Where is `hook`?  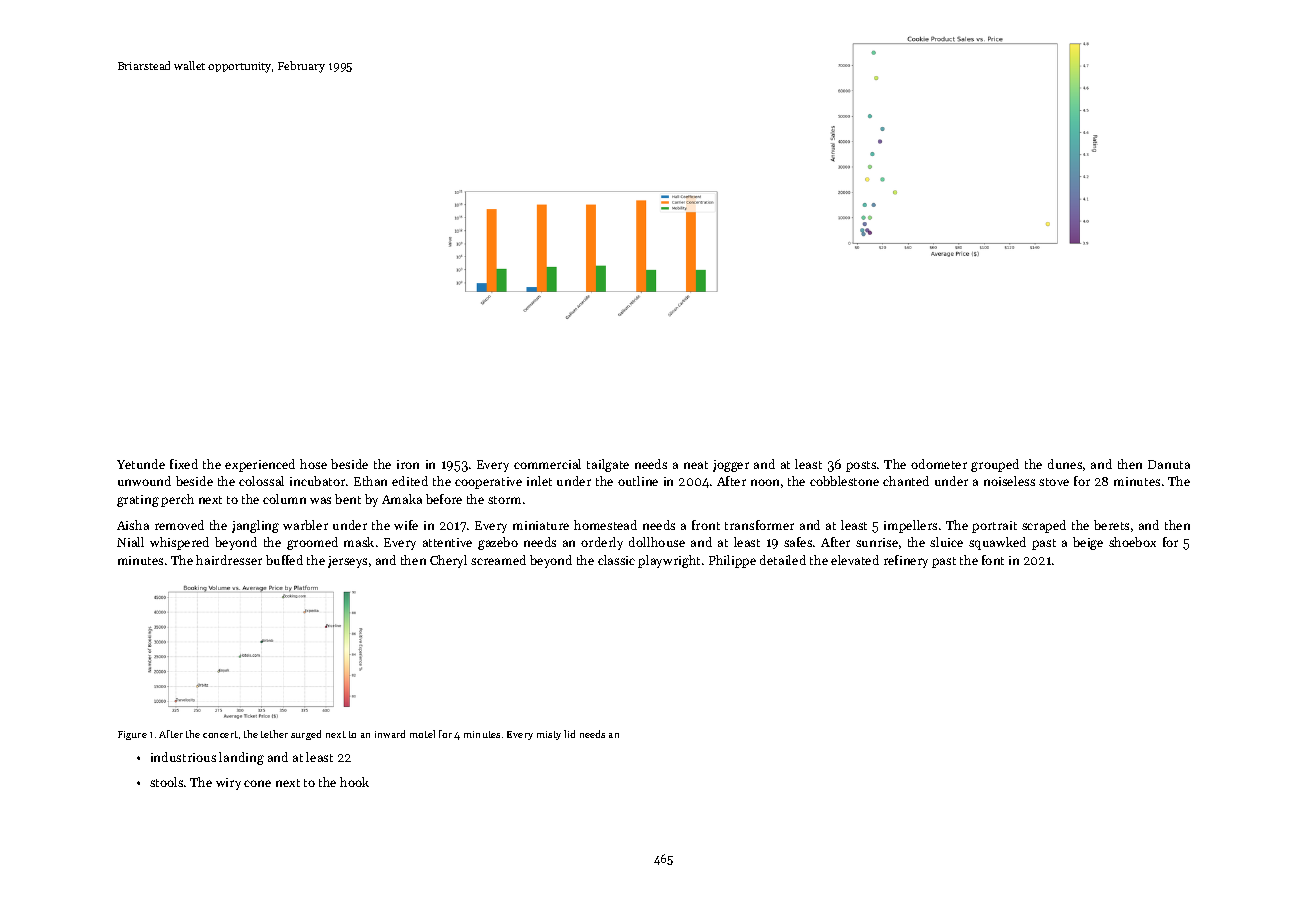
hook is located at coordinates (354, 782).
